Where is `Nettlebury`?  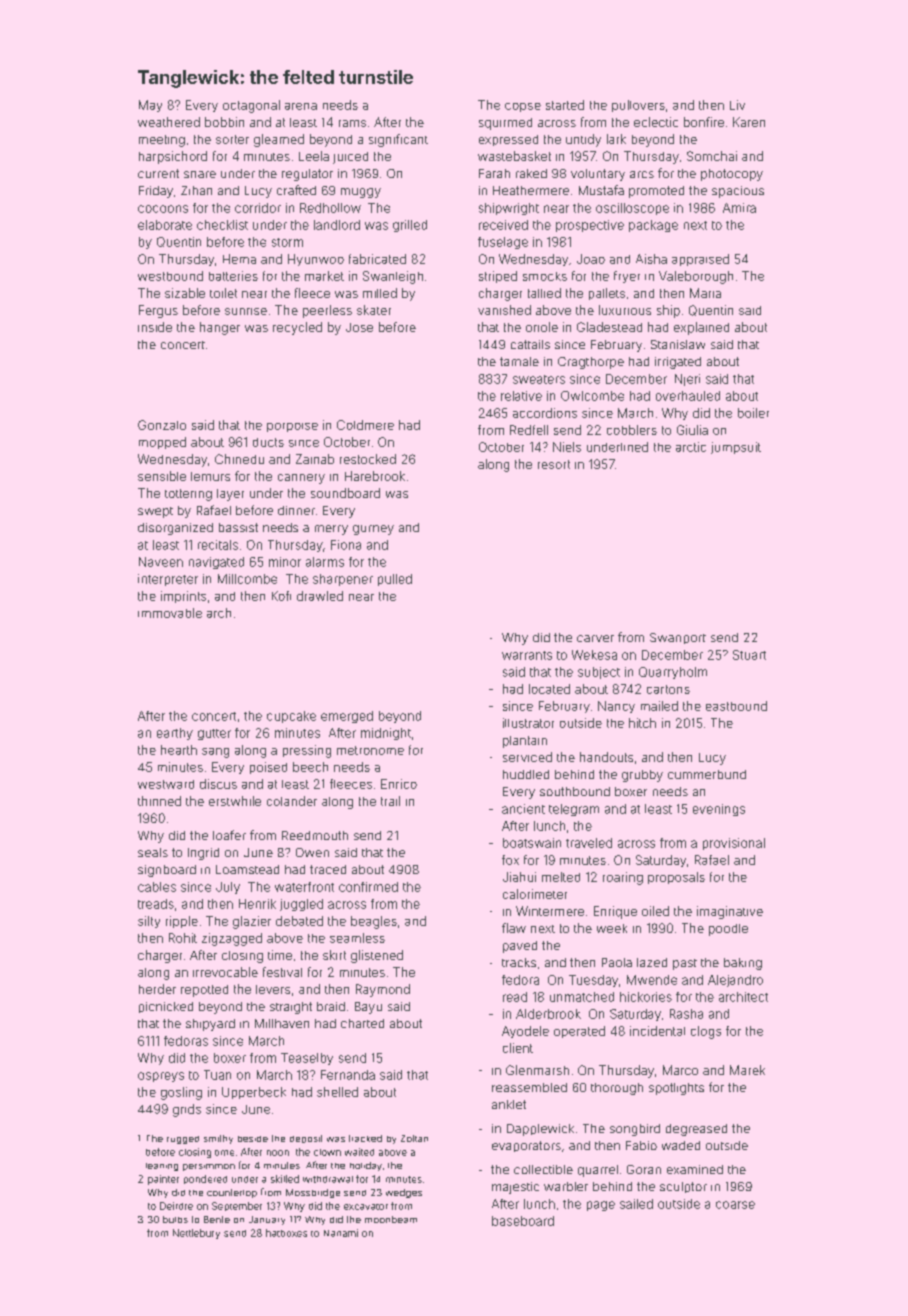
Nettlebury is located at coordinates (196, 1234).
